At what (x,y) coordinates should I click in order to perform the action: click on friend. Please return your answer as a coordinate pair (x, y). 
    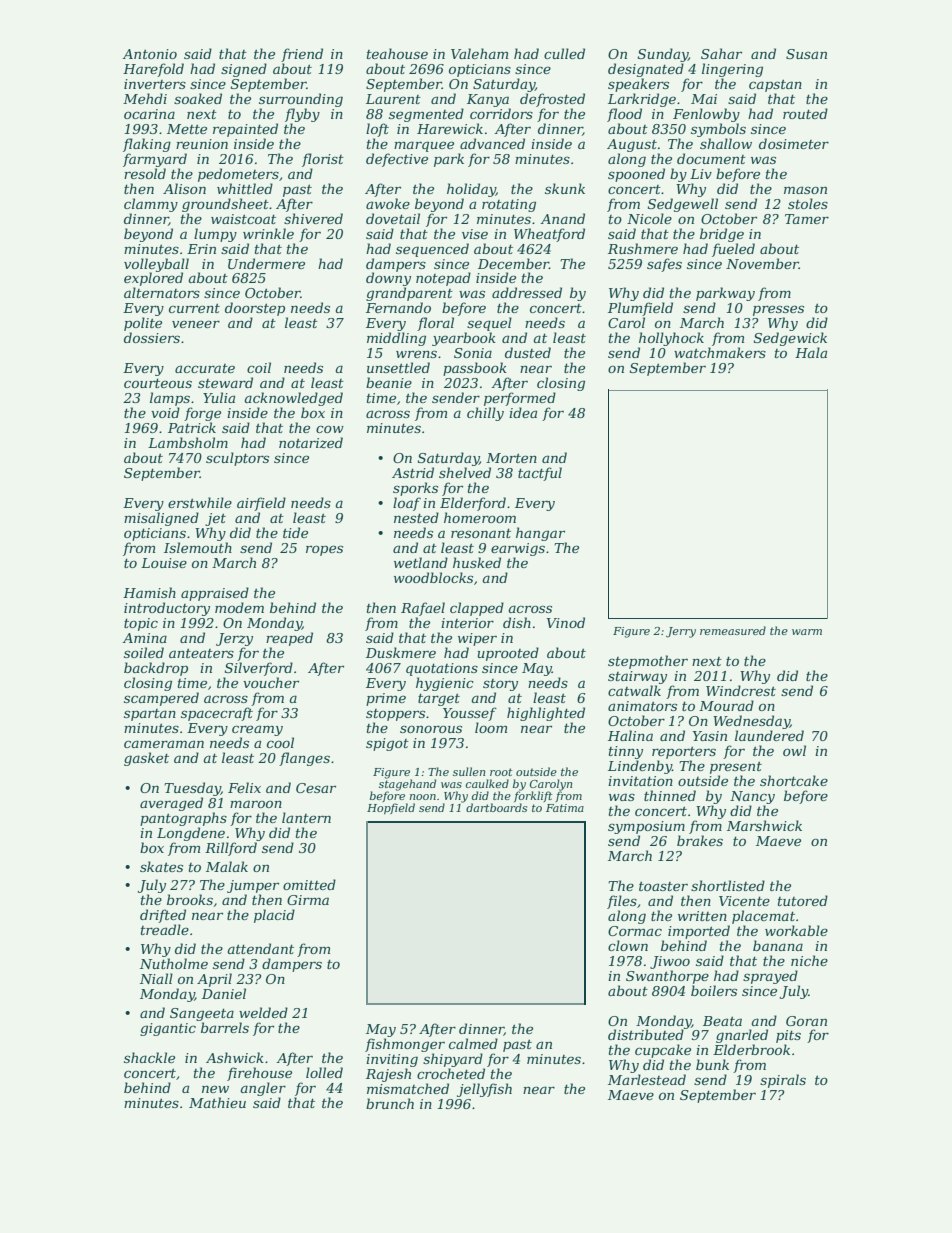
    Looking at the image, I should click on (302, 55).
